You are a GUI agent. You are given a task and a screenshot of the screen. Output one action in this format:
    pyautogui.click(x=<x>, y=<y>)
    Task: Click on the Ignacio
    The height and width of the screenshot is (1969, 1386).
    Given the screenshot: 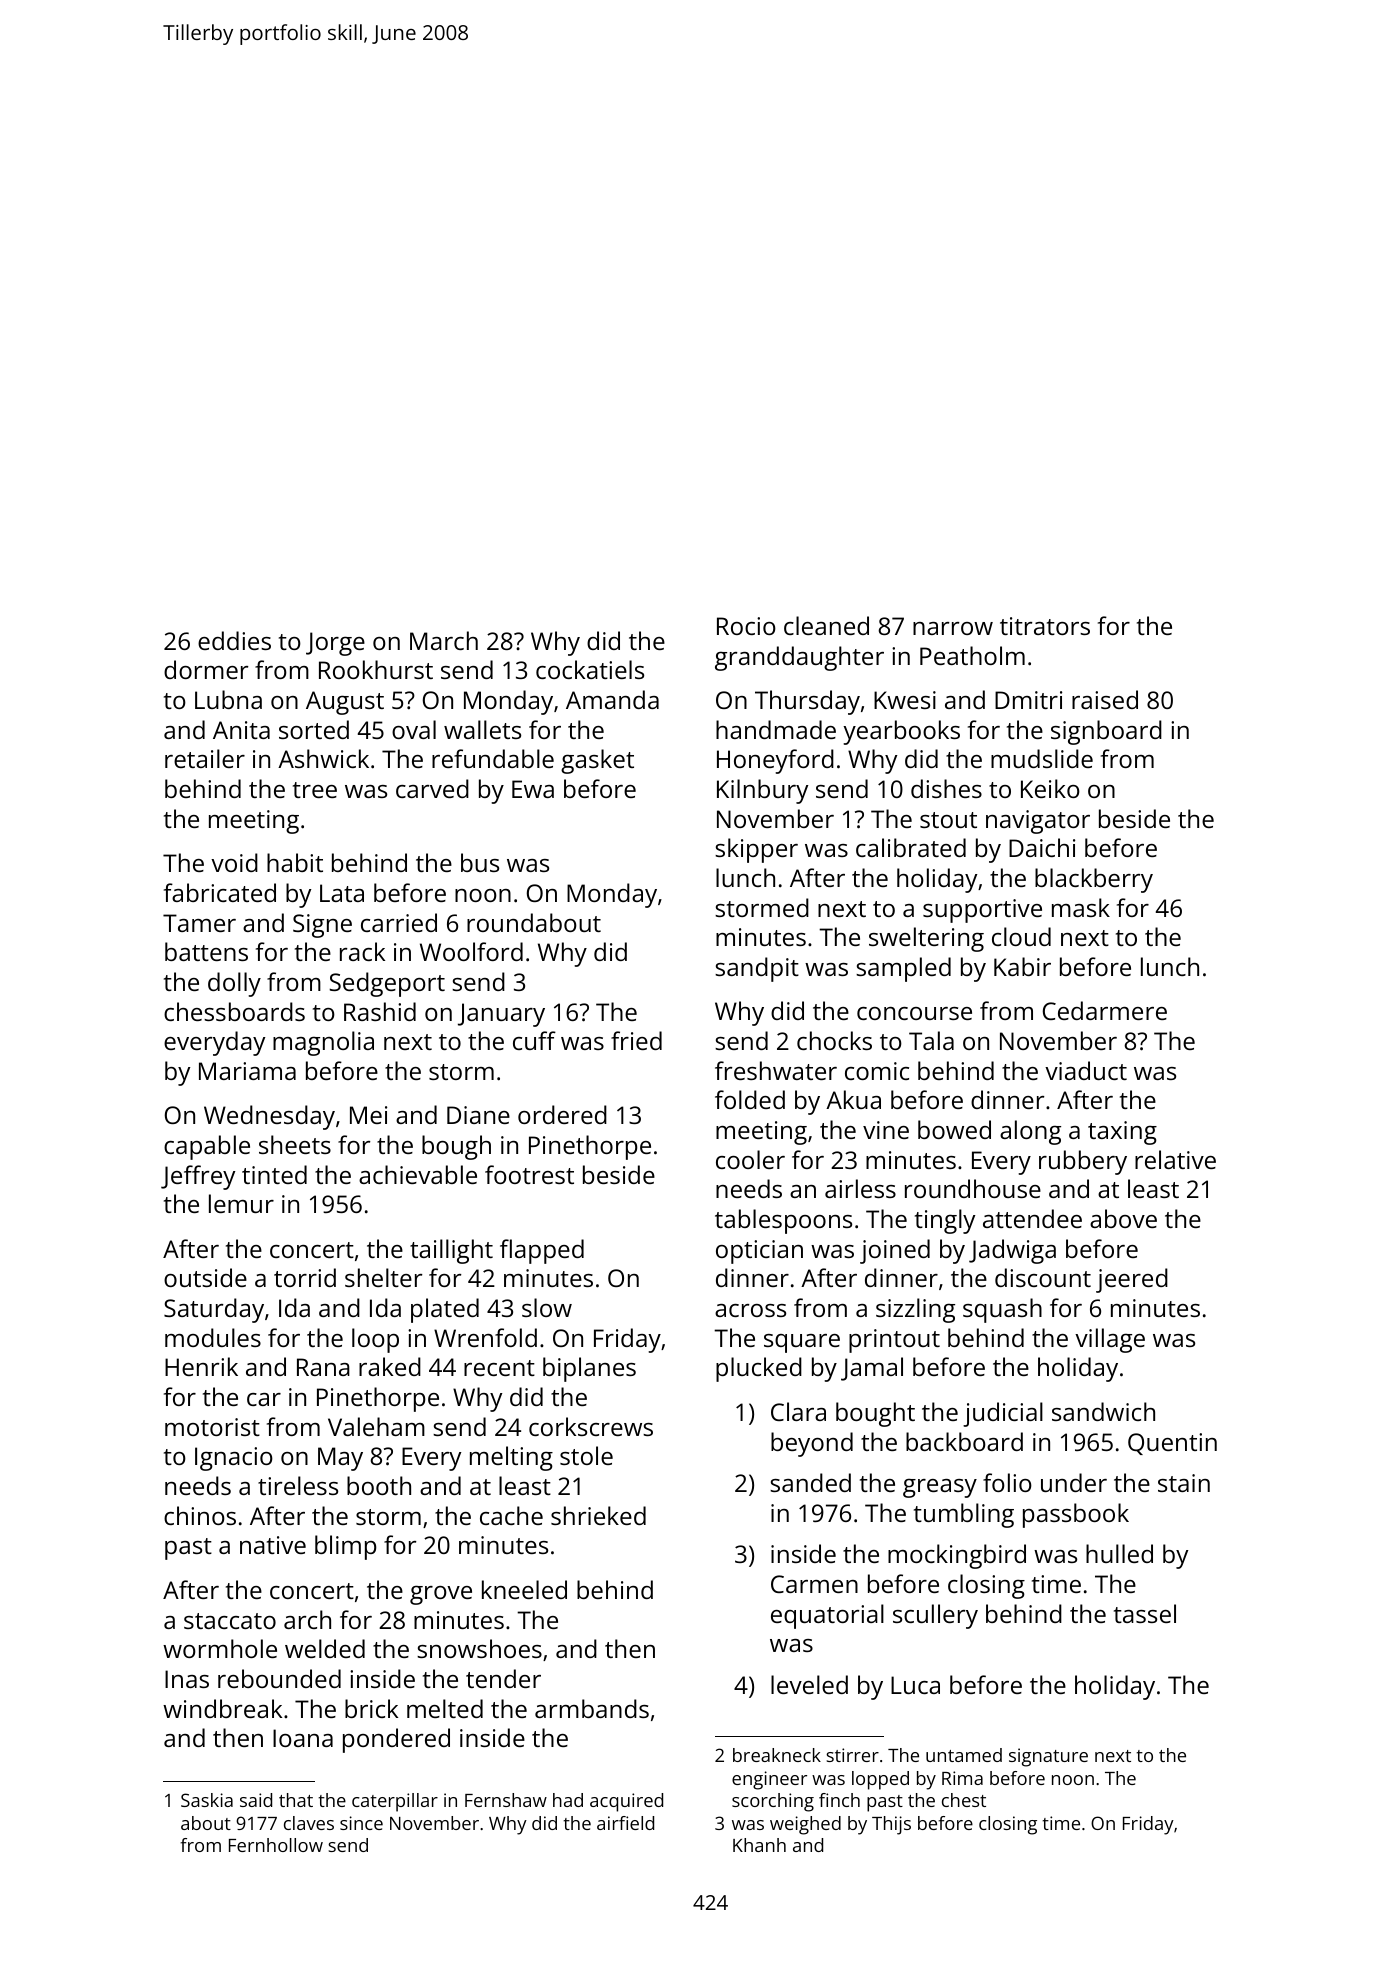 What is the action you would take?
    pyautogui.click(x=234, y=1459)
